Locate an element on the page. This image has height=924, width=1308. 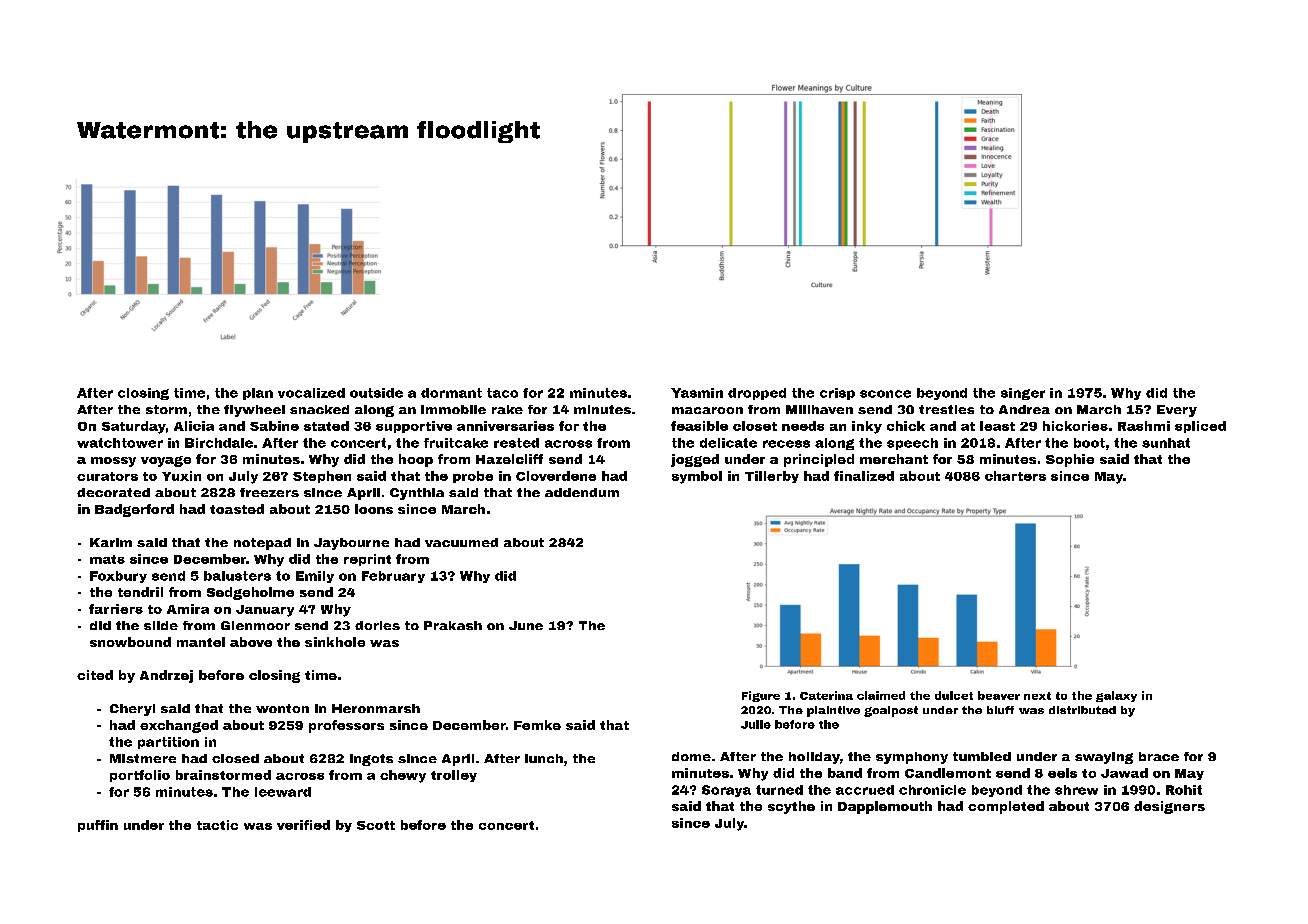
leeward is located at coordinates (283, 792).
